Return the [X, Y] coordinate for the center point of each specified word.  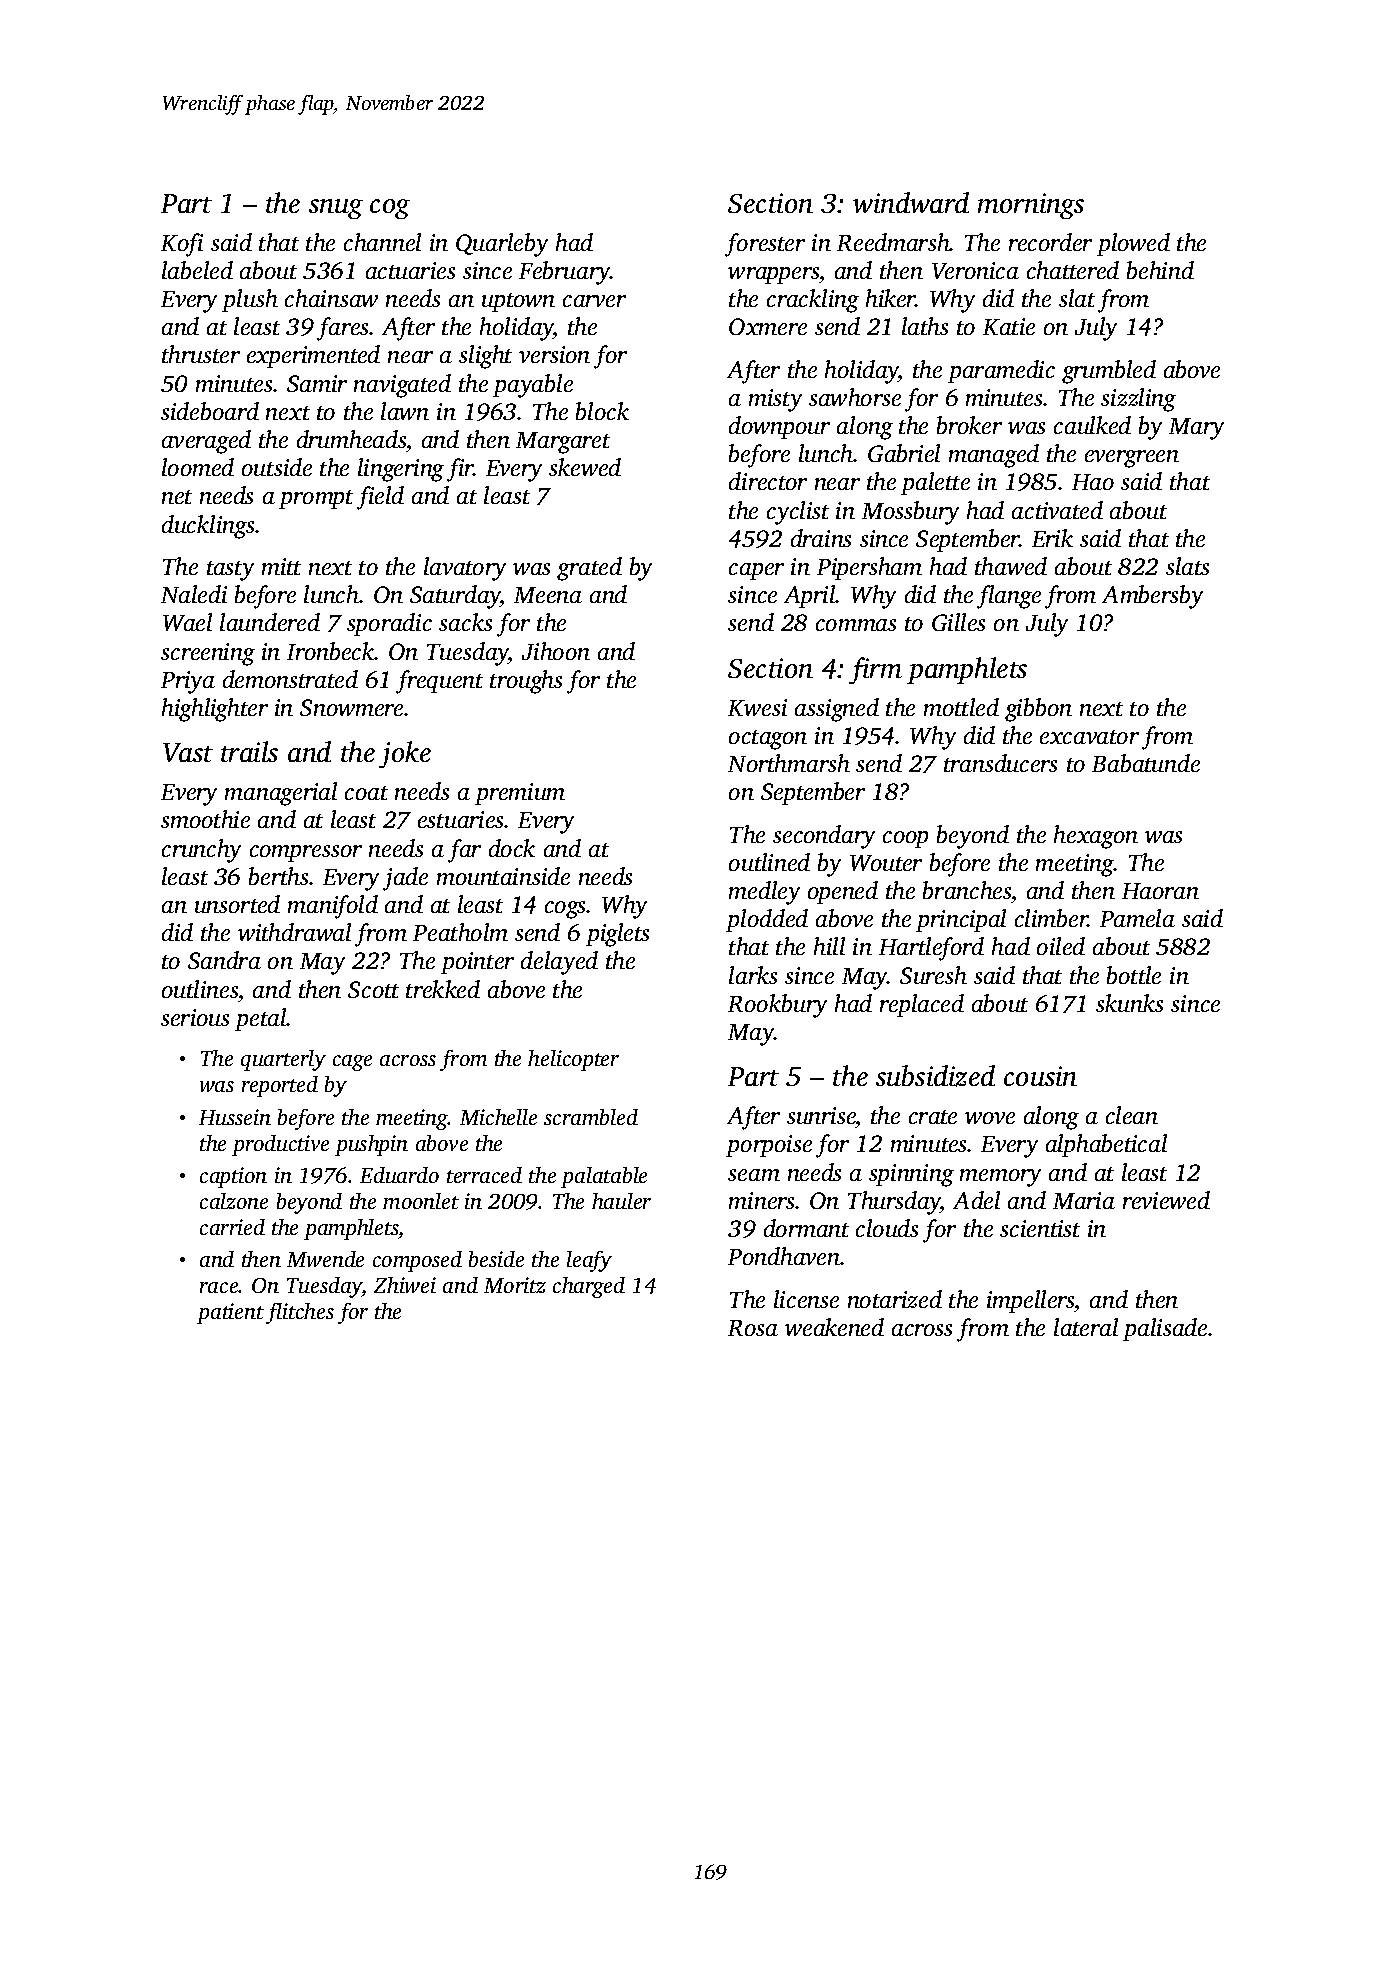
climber [1051, 918]
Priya [188, 682]
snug [336, 209]
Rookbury [777, 1006]
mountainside [503, 876]
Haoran [1160, 891]
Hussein [235, 1117]
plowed [1133, 244]
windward [911, 202]
